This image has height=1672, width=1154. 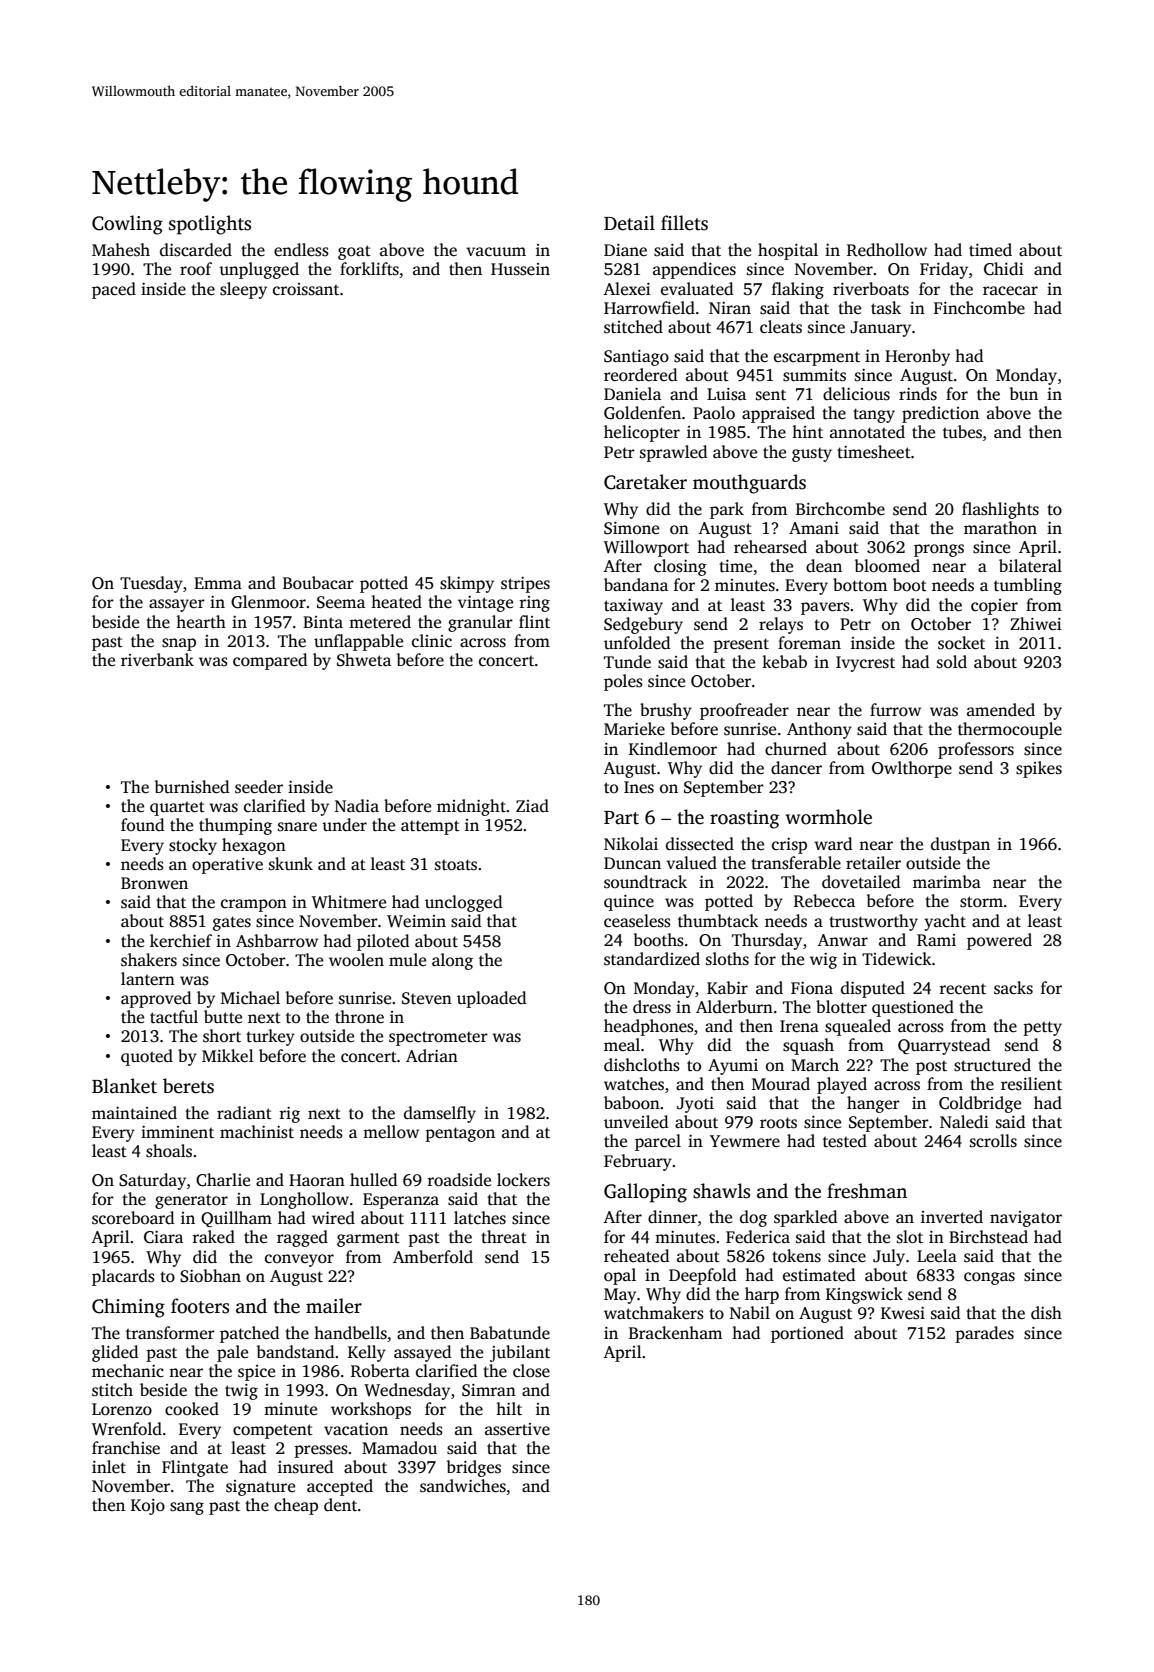 What do you see at coordinates (273, 1431) in the image?
I see `competent` at bounding box center [273, 1431].
